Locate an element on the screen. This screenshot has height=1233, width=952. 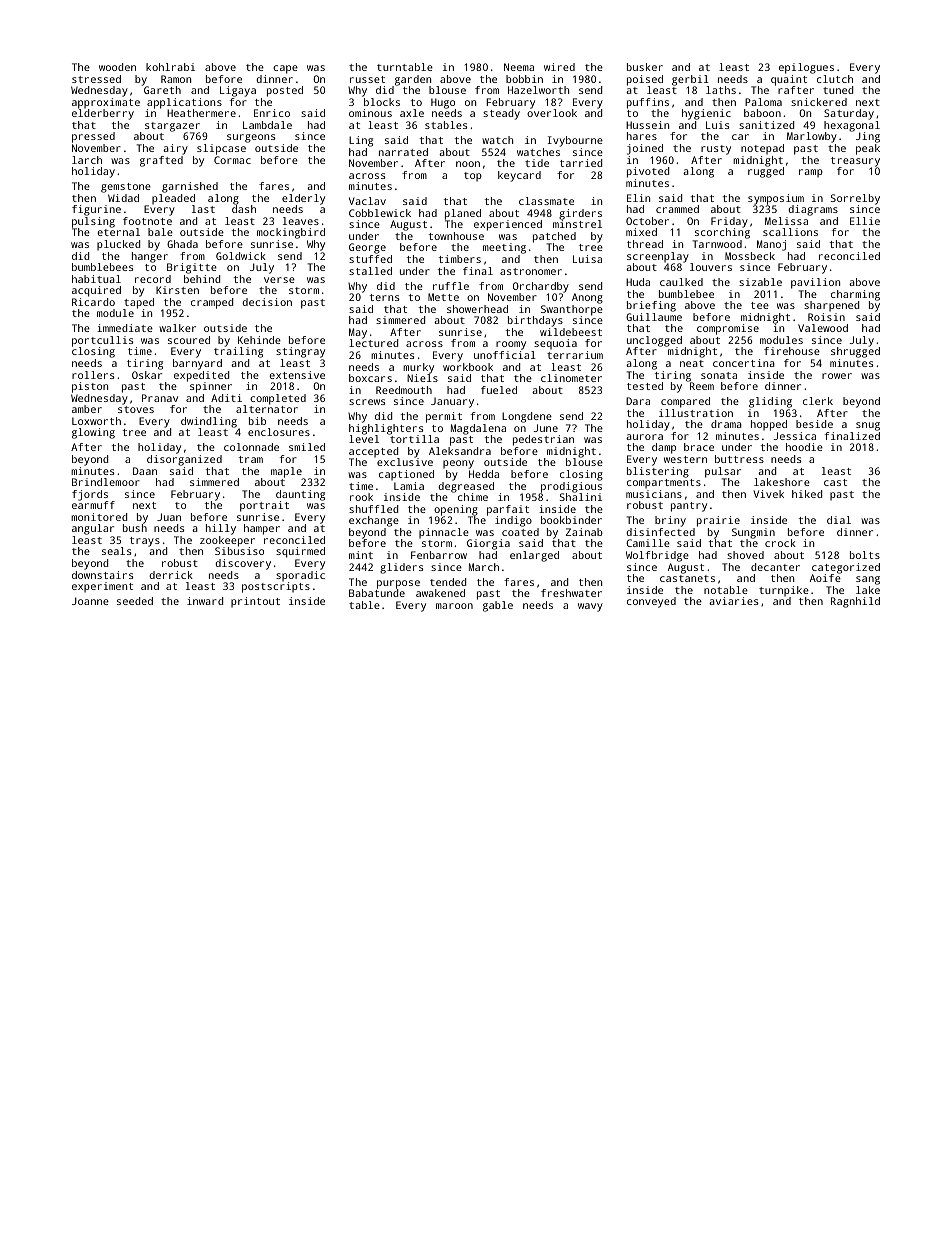
Paloma is located at coordinates (763, 102).
